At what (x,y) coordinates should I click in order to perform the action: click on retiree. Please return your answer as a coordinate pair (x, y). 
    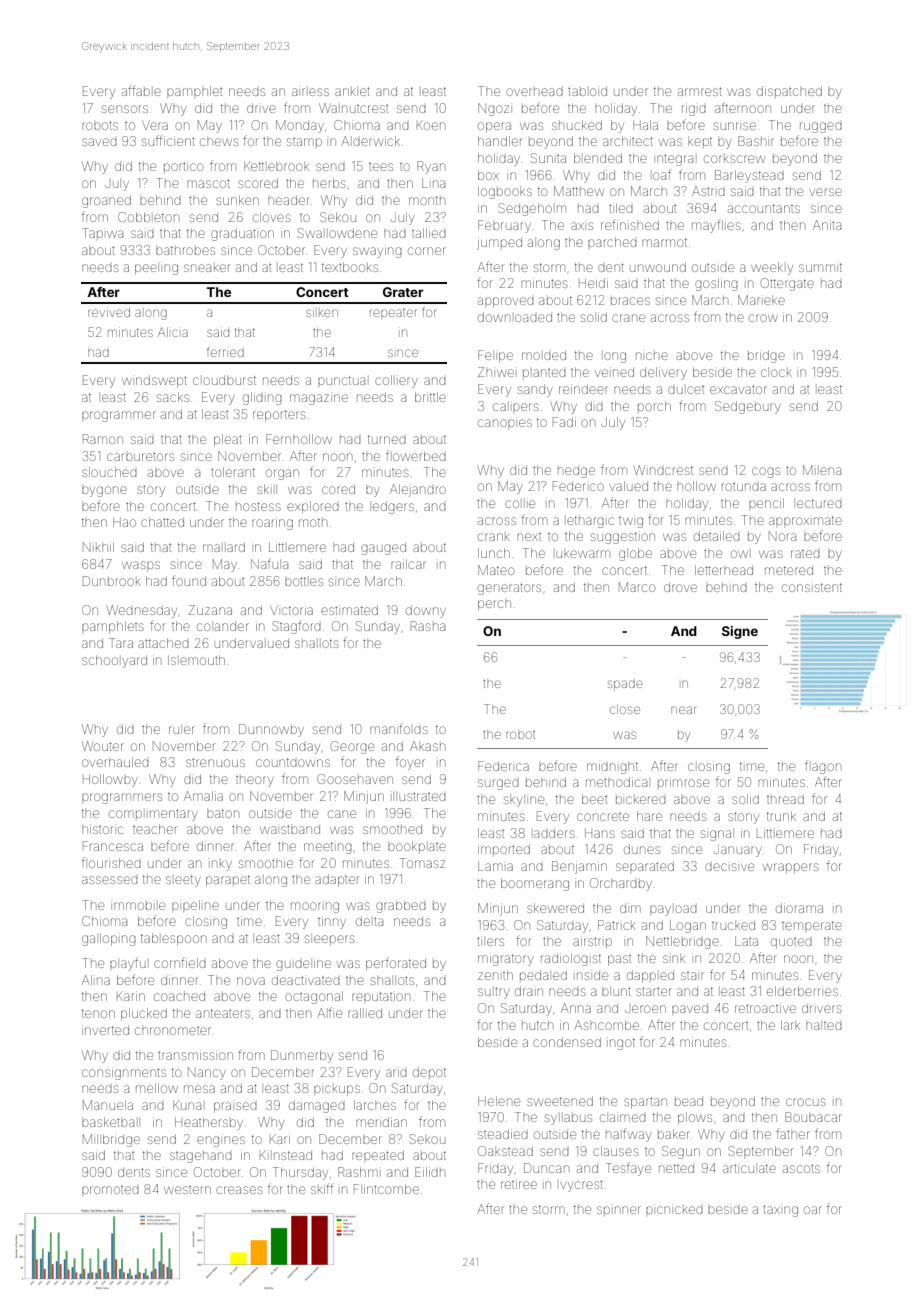
    Looking at the image, I should click on (519, 1184).
